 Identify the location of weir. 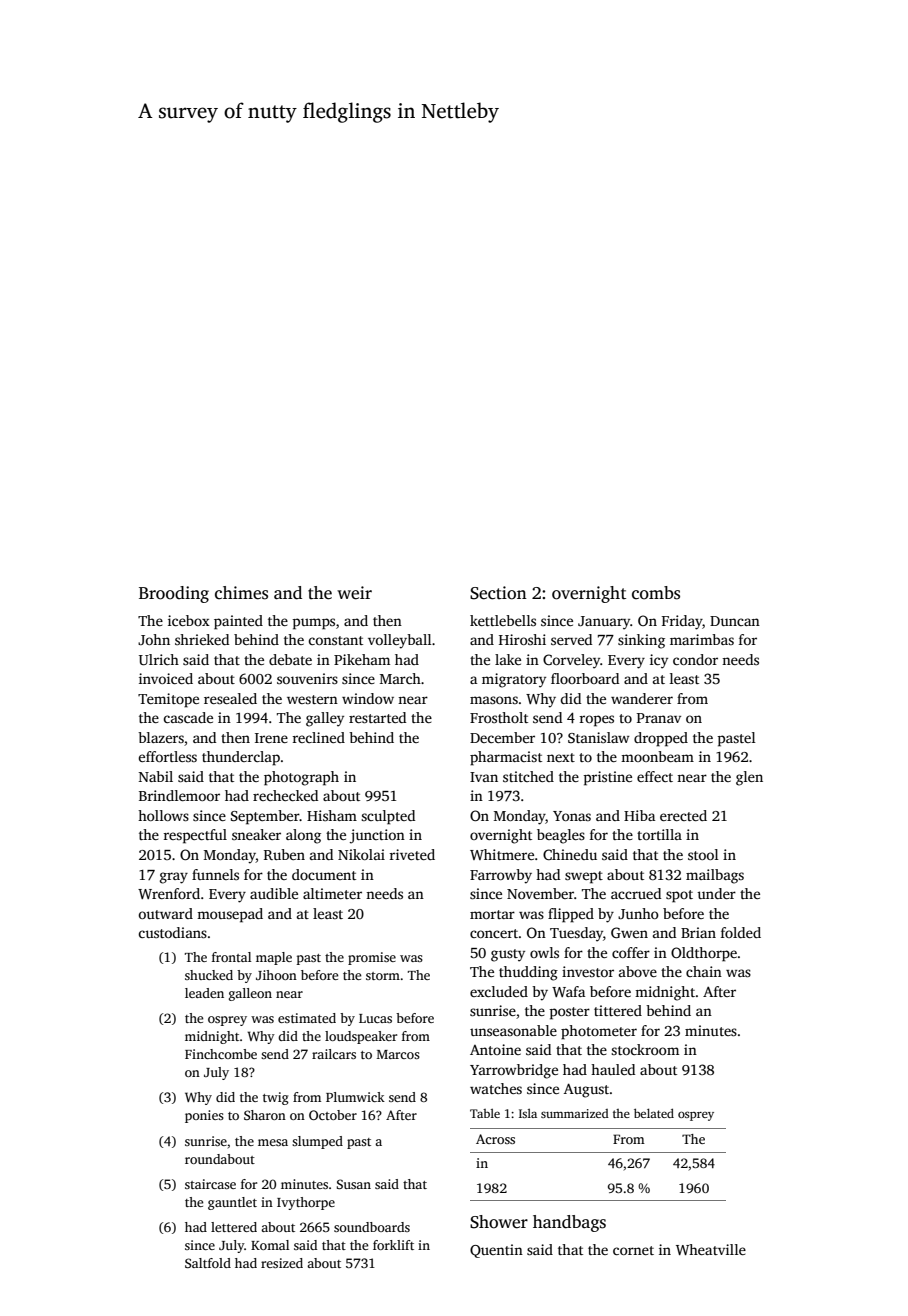
(354, 593).
